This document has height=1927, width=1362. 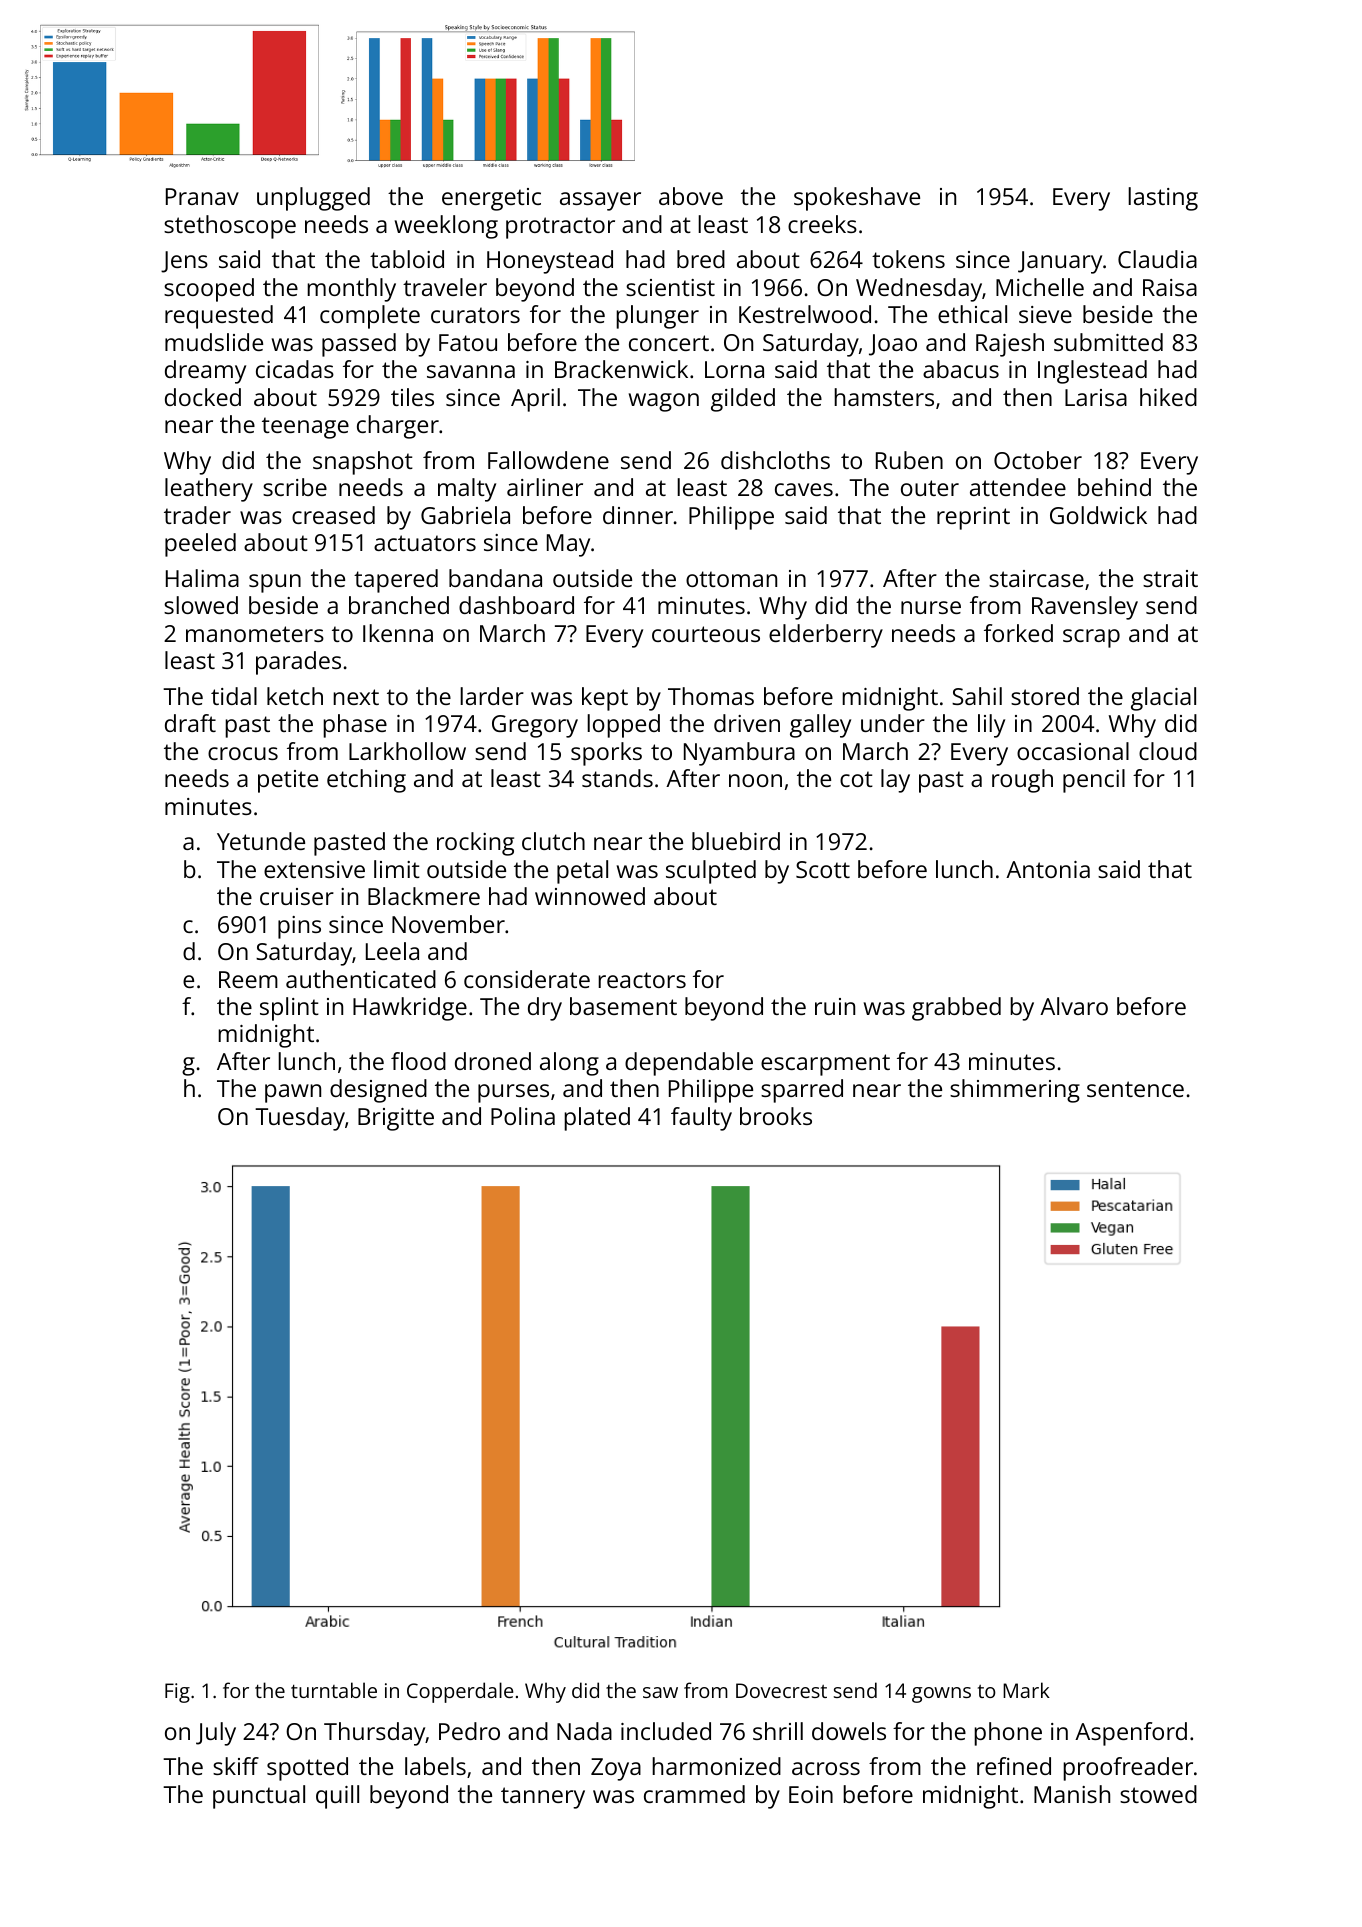 I want to click on faulty, so click(x=701, y=1119).
